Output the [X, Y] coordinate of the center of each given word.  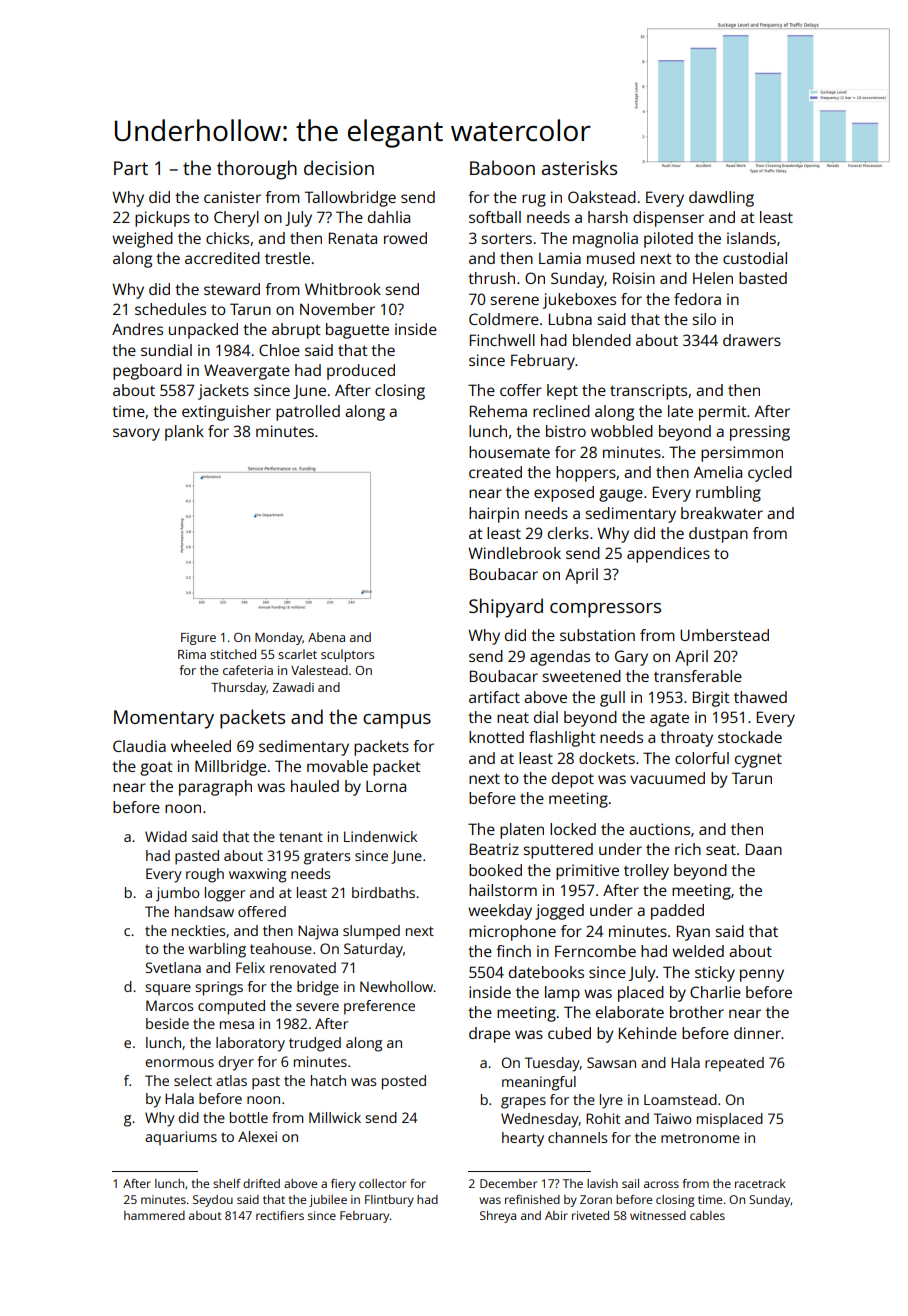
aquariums [181, 1138]
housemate [509, 452]
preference [379, 1007]
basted [763, 278]
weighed [142, 240]
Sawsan [611, 1062]
